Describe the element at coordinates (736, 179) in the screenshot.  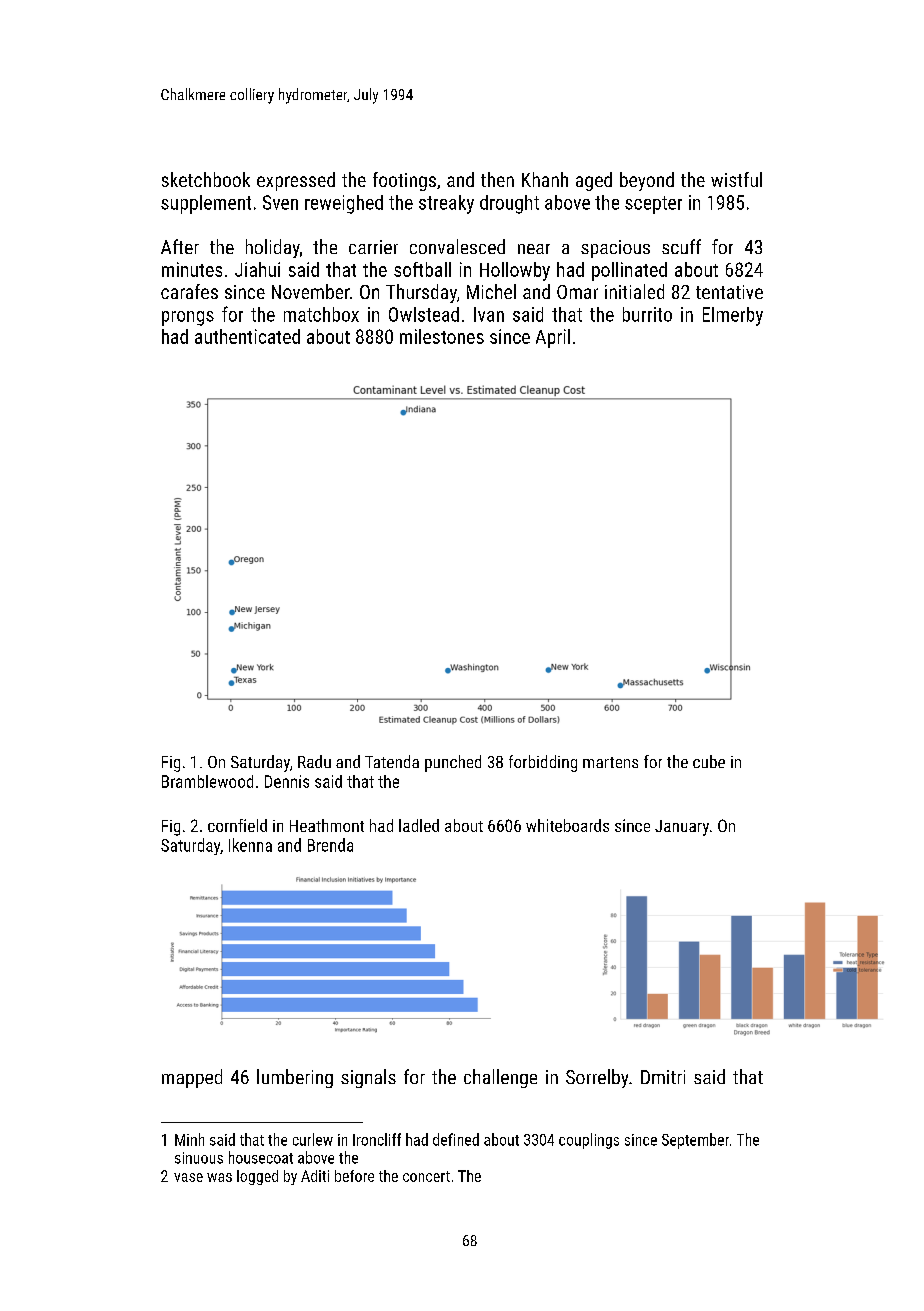
I see `wistful` at that location.
